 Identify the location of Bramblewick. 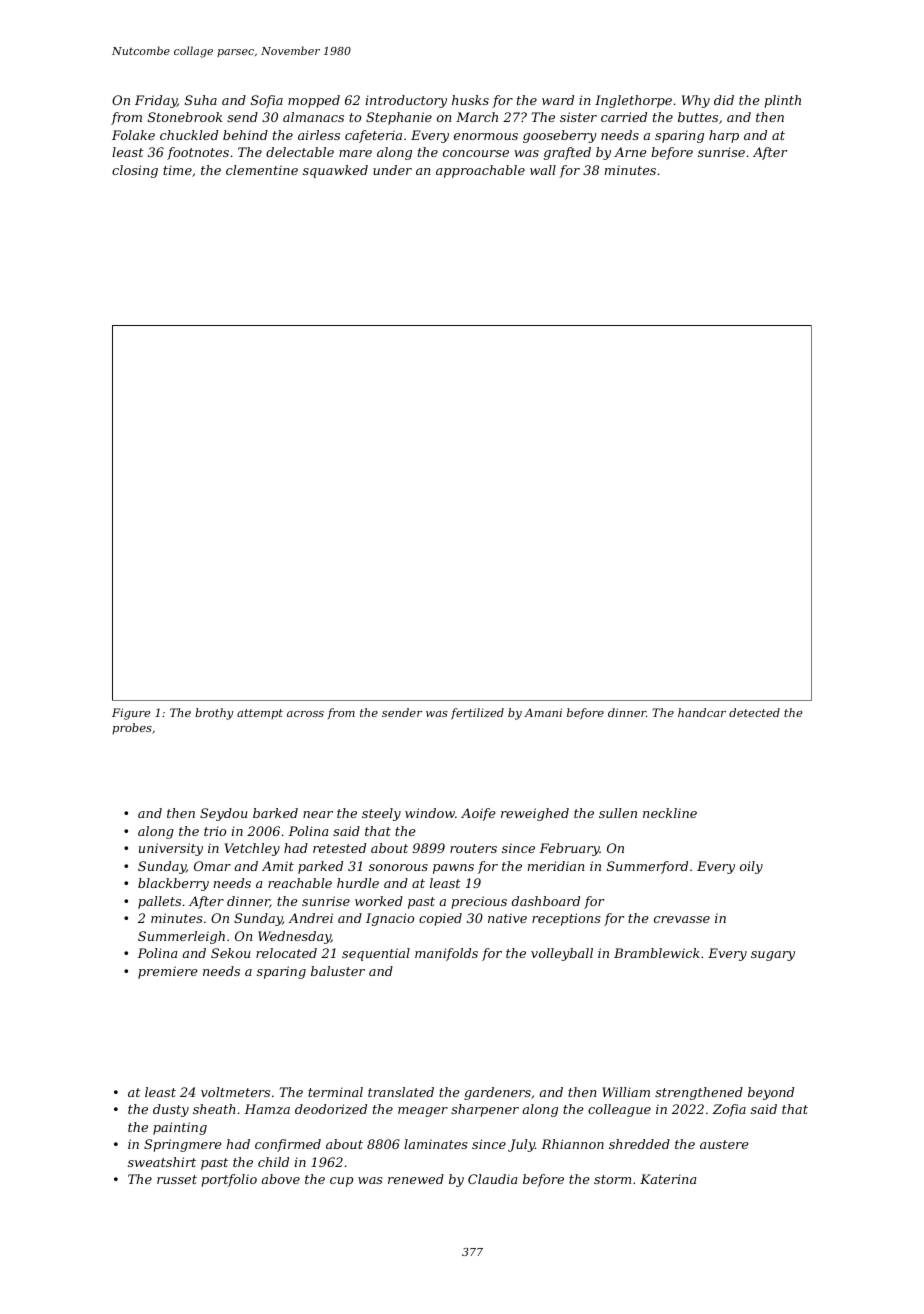
(657, 953).
